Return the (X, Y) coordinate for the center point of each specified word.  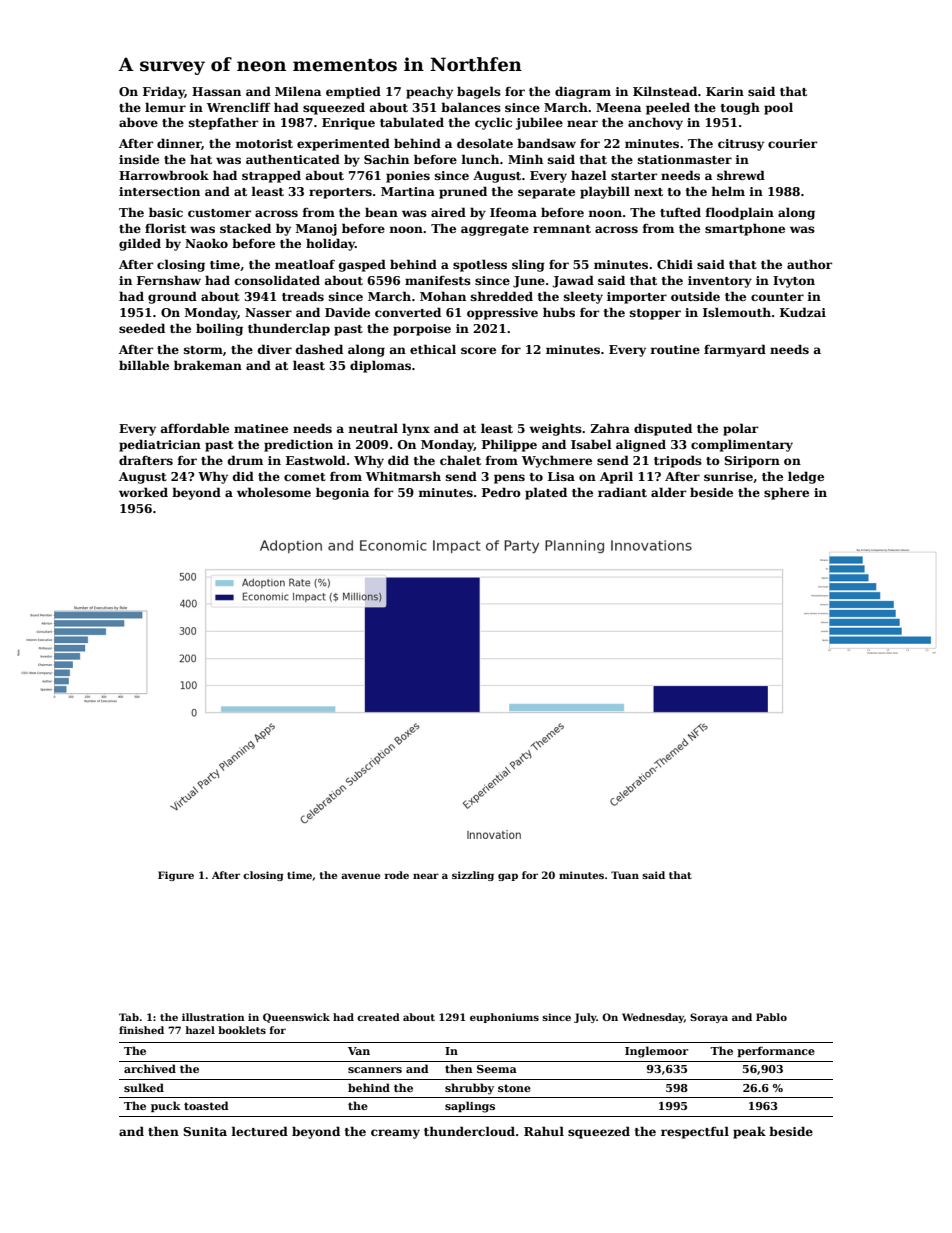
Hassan (216, 91)
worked (143, 492)
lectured (259, 1131)
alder (668, 492)
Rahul (544, 1131)
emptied (353, 92)
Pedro (501, 492)
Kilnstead (665, 91)
